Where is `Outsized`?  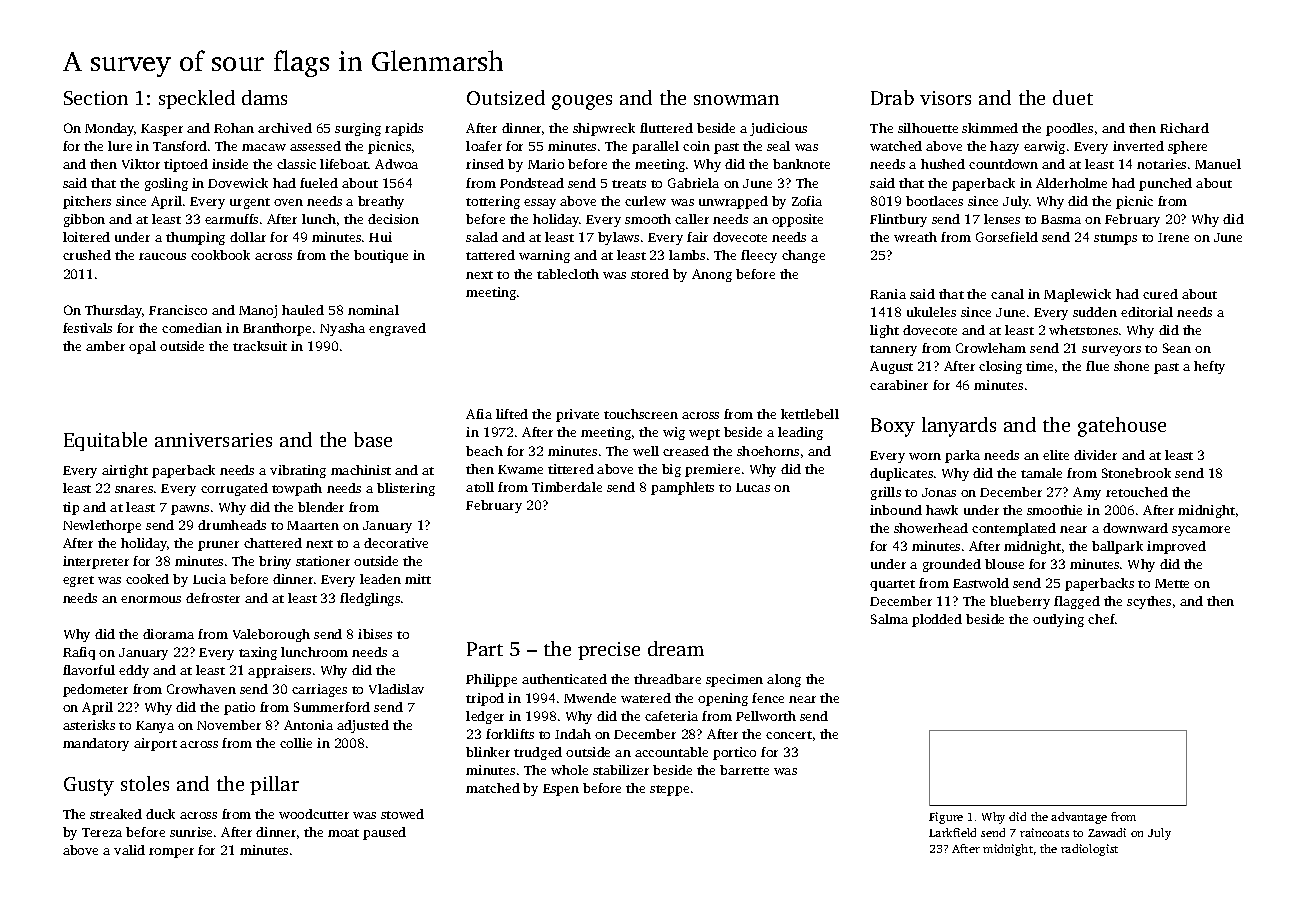 Outsized is located at coordinates (506, 97).
